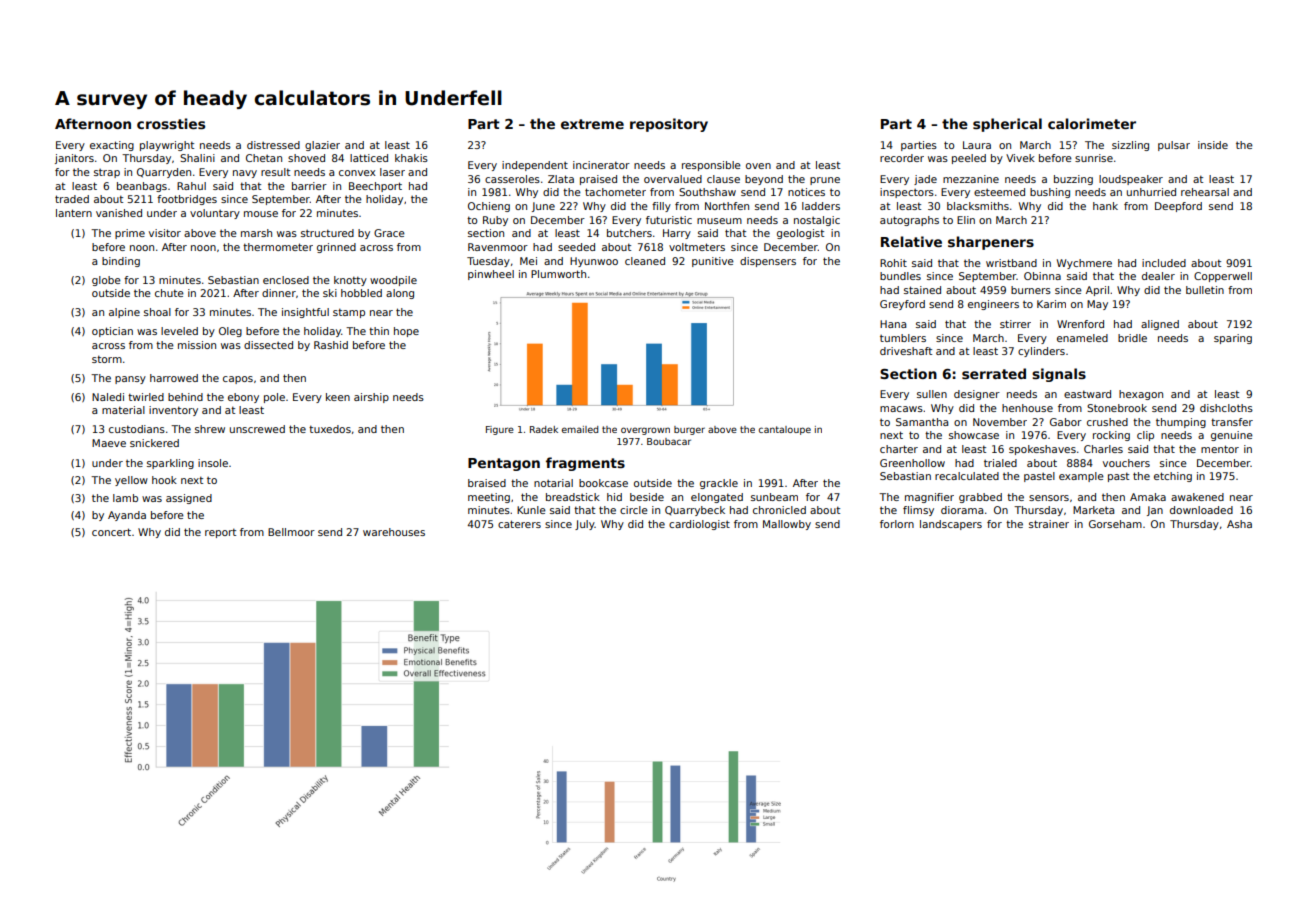 The width and height of the screenshot is (1308, 924). I want to click on spherical, so click(1007, 125).
